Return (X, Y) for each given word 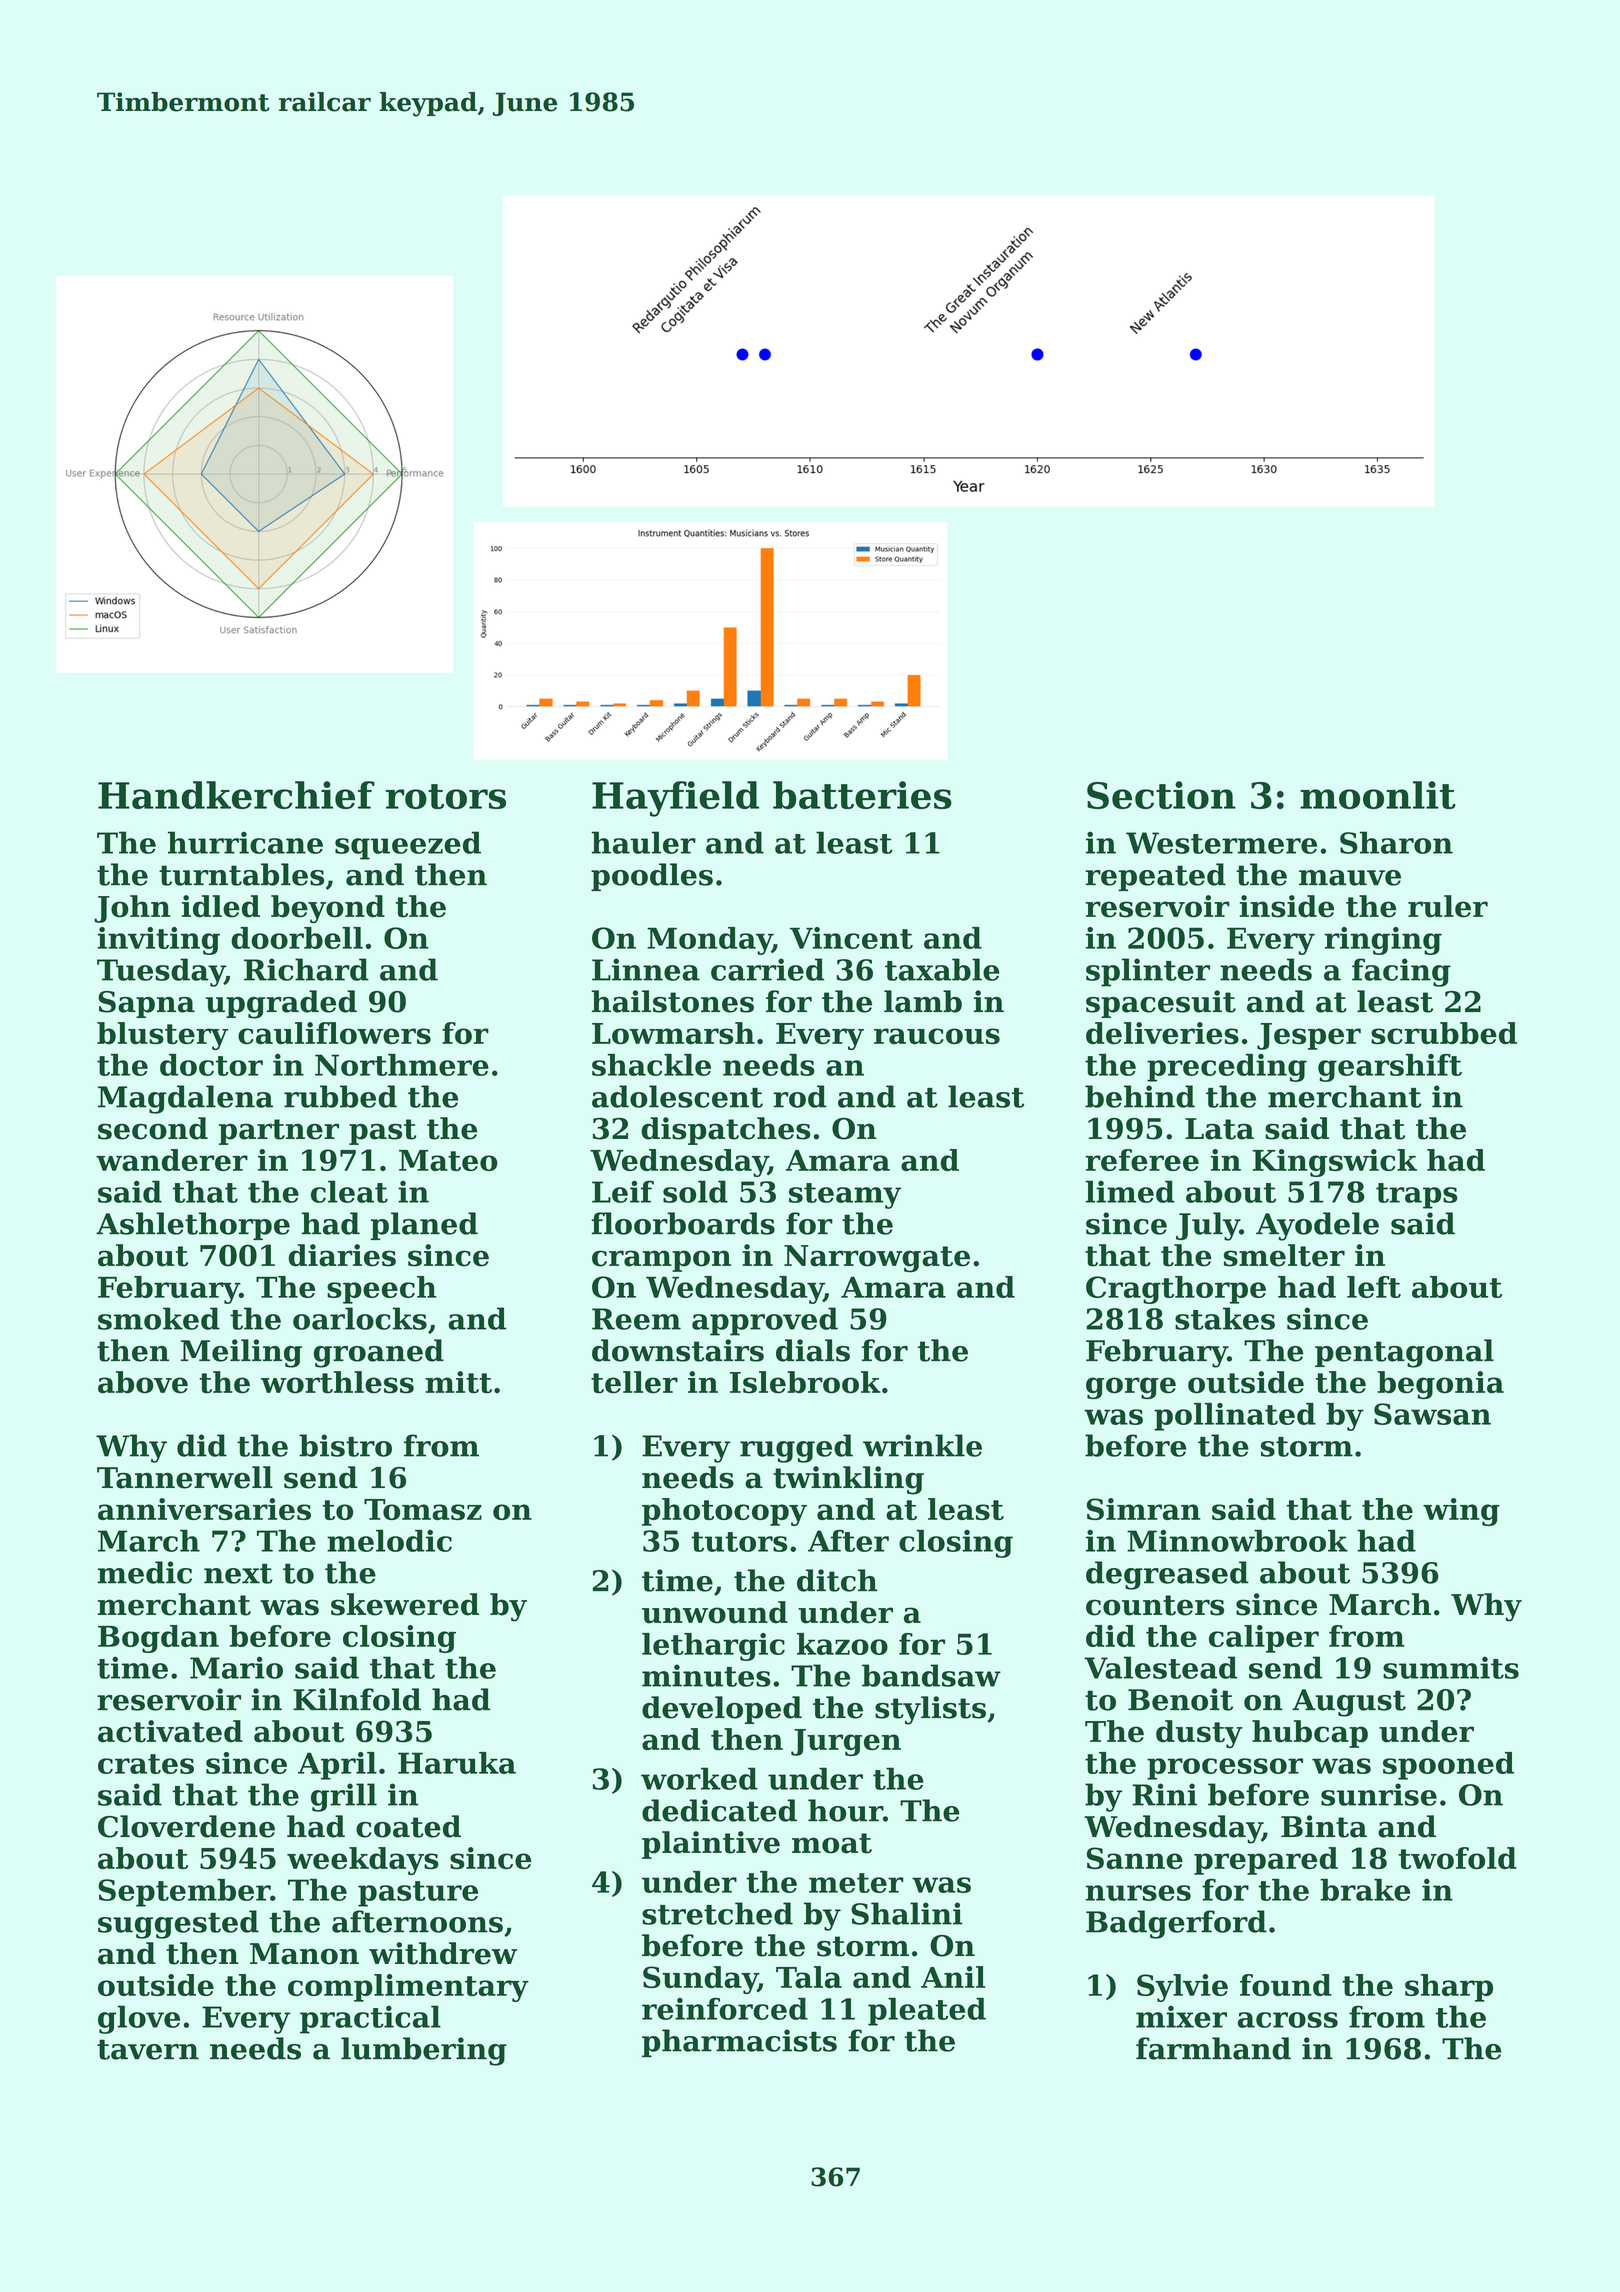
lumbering (424, 2051)
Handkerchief (236, 795)
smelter (1284, 1255)
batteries (862, 795)
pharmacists (739, 2043)
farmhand (1213, 2048)
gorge (1131, 1388)
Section (1161, 795)
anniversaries (204, 1509)
